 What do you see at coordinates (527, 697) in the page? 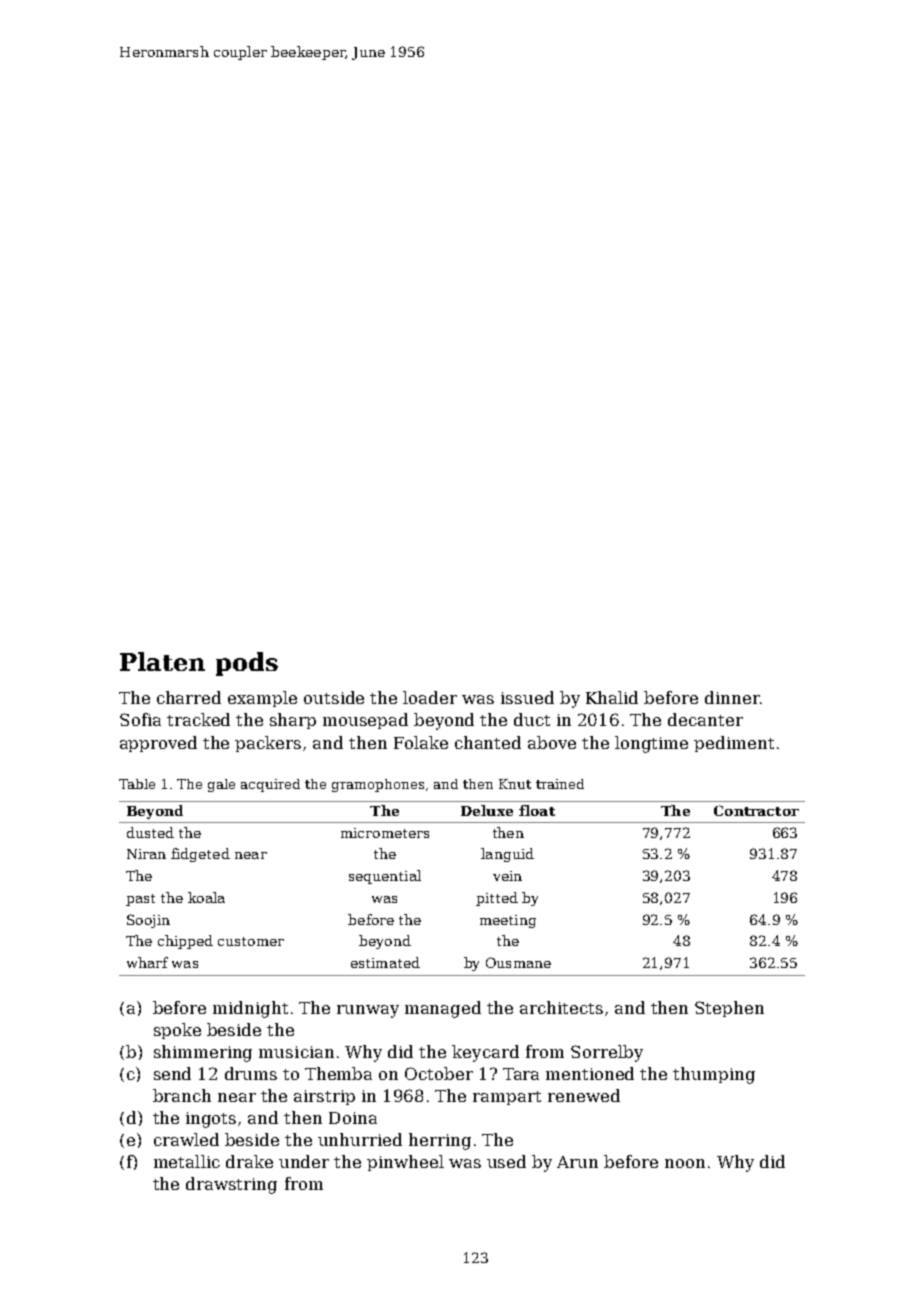
I see `issued` at bounding box center [527, 697].
